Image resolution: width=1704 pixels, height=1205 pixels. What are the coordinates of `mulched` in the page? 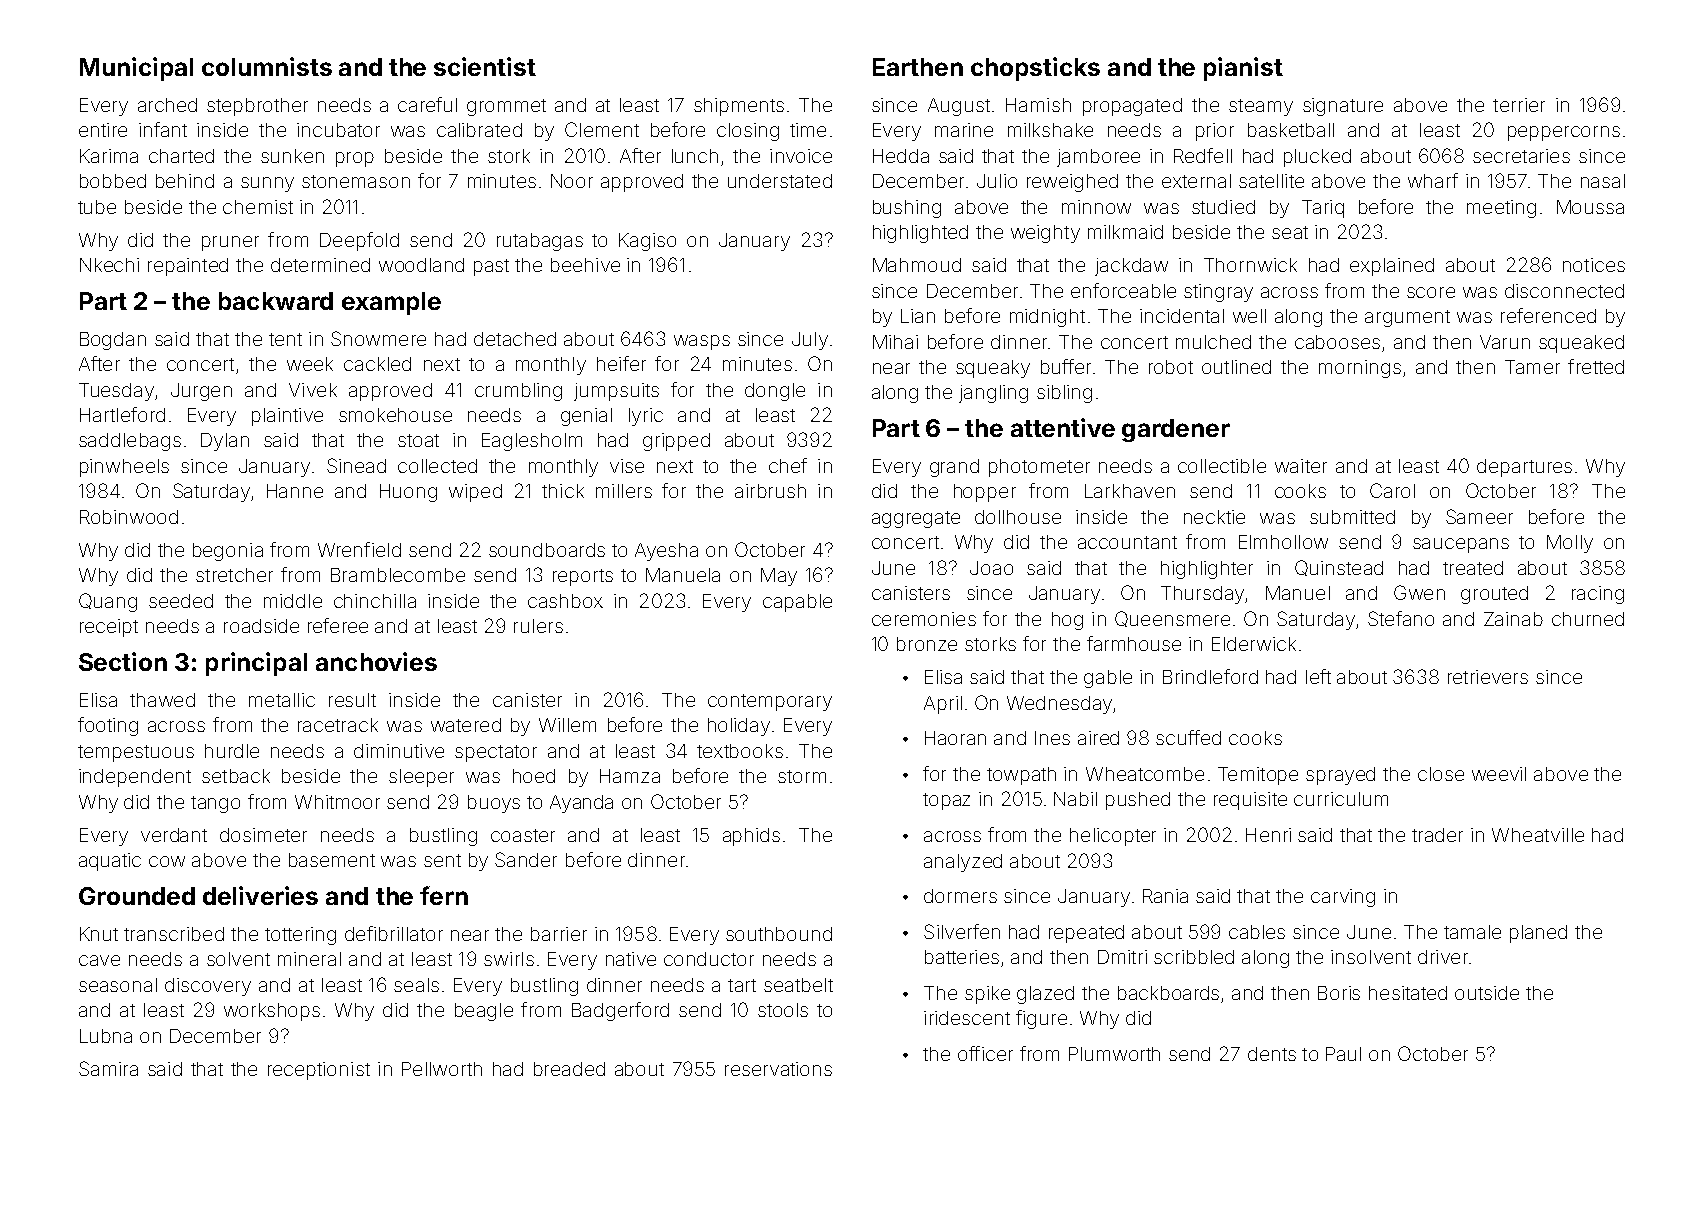 It's located at (1213, 342).
